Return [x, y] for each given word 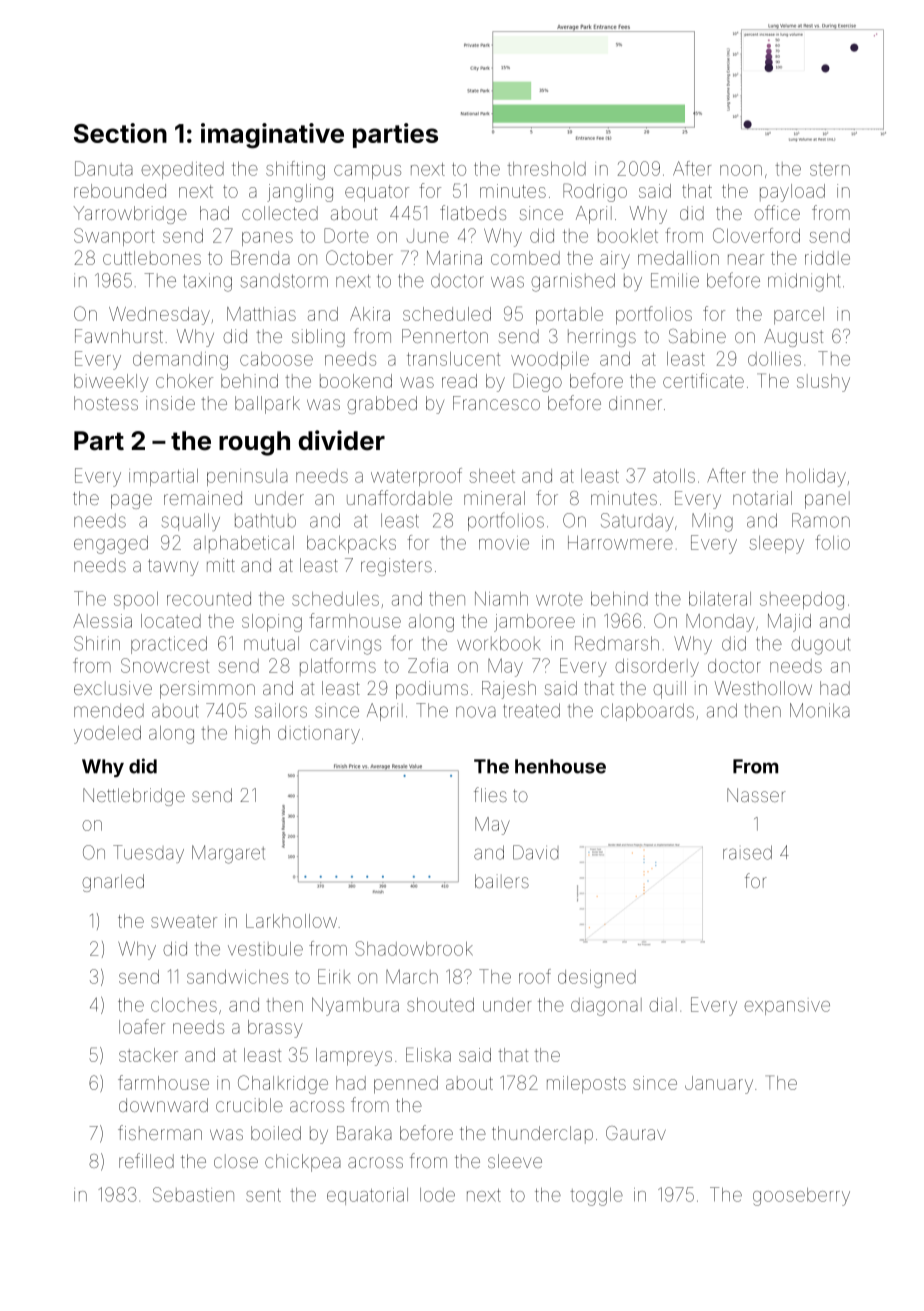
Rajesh [509, 690]
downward [163, 1105]
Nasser [756, 795]
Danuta [104, 168]
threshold [546, 169]
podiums [432, 690]
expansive [787, 1008]
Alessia [102, 621]
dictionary [319, 735]
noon [741, 170]
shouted [440, 1005]
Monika [820, 710]
